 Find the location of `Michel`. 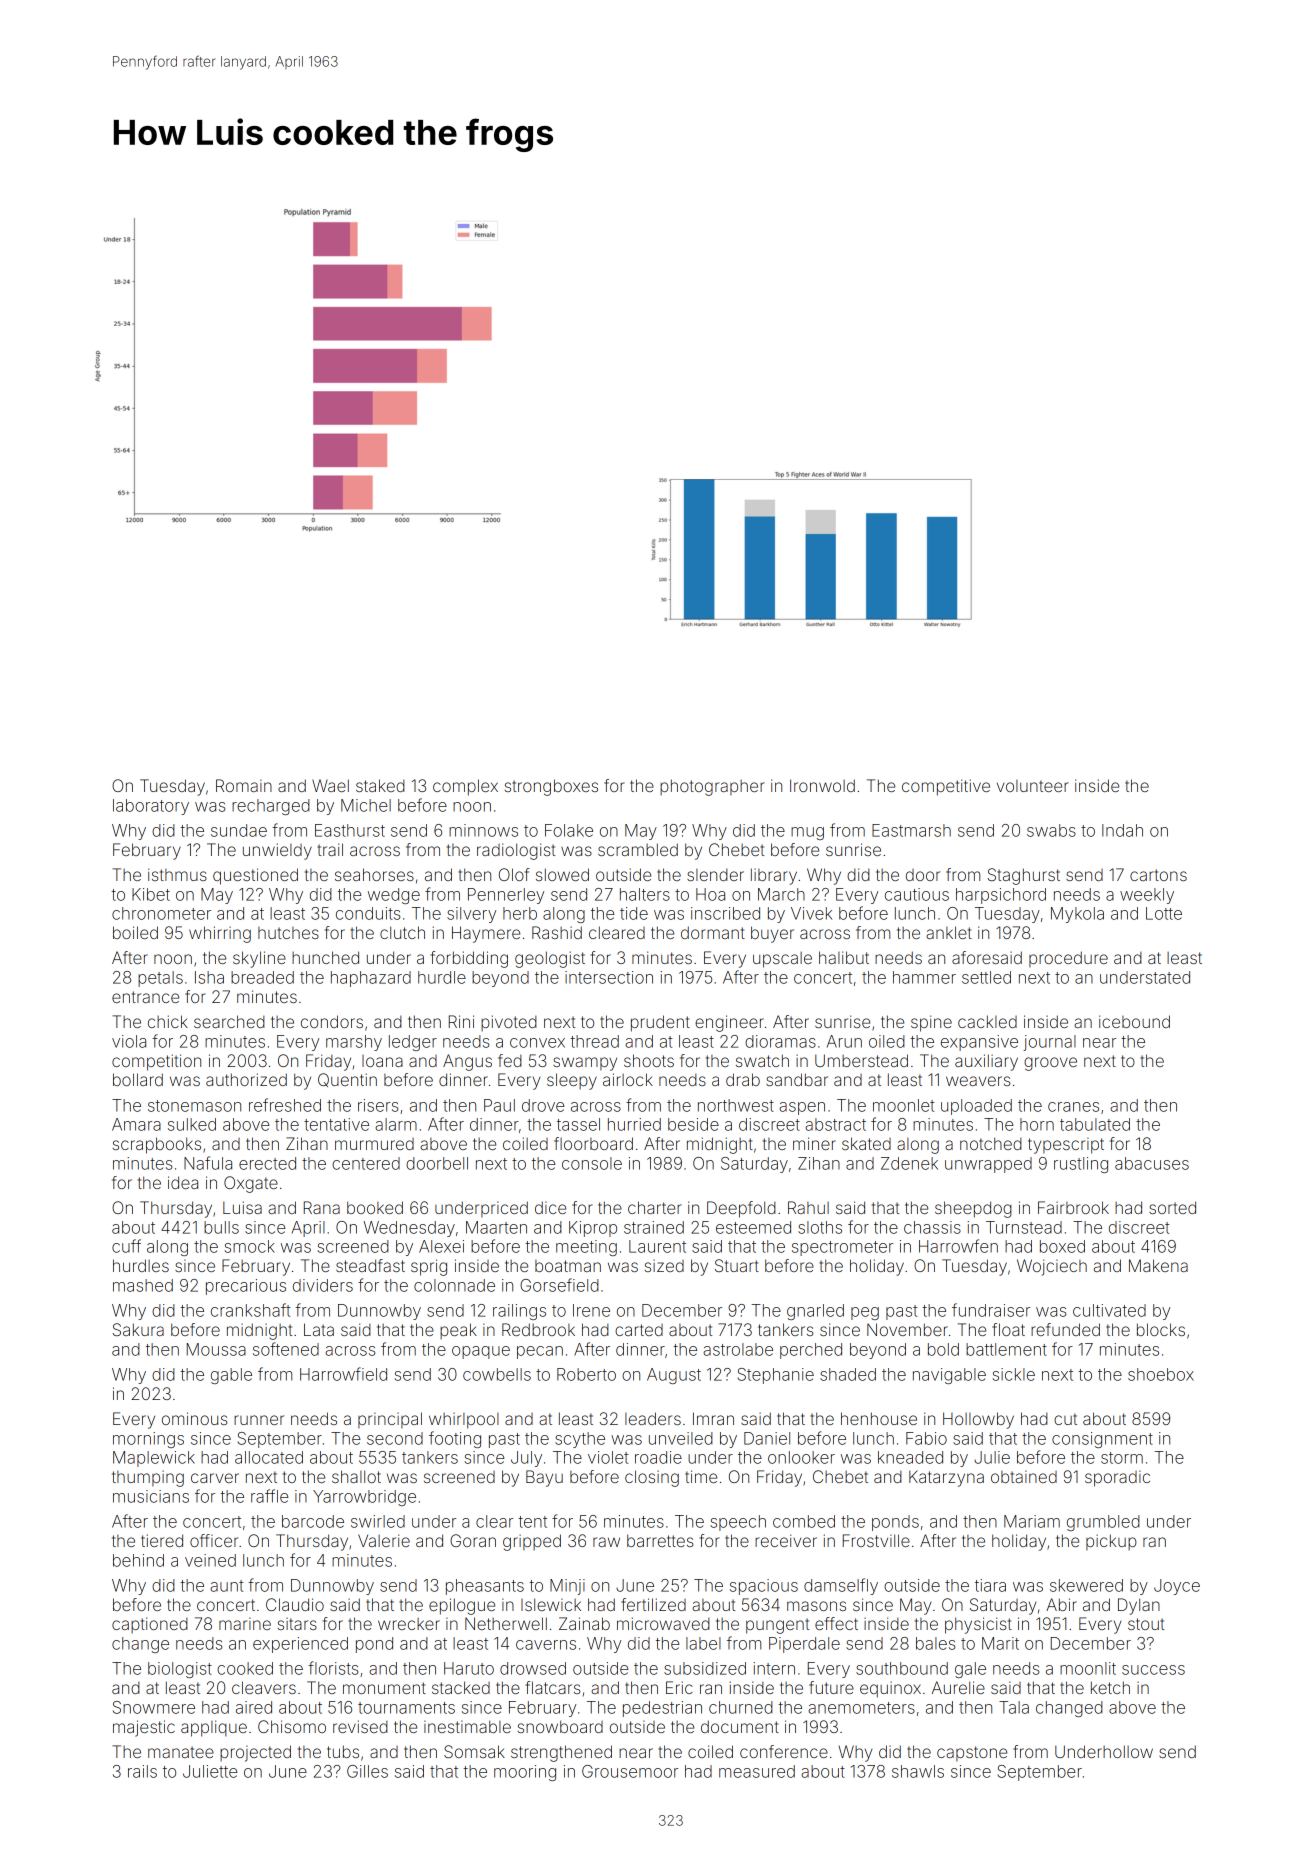

Michel is located at coordinates (366, 805).
